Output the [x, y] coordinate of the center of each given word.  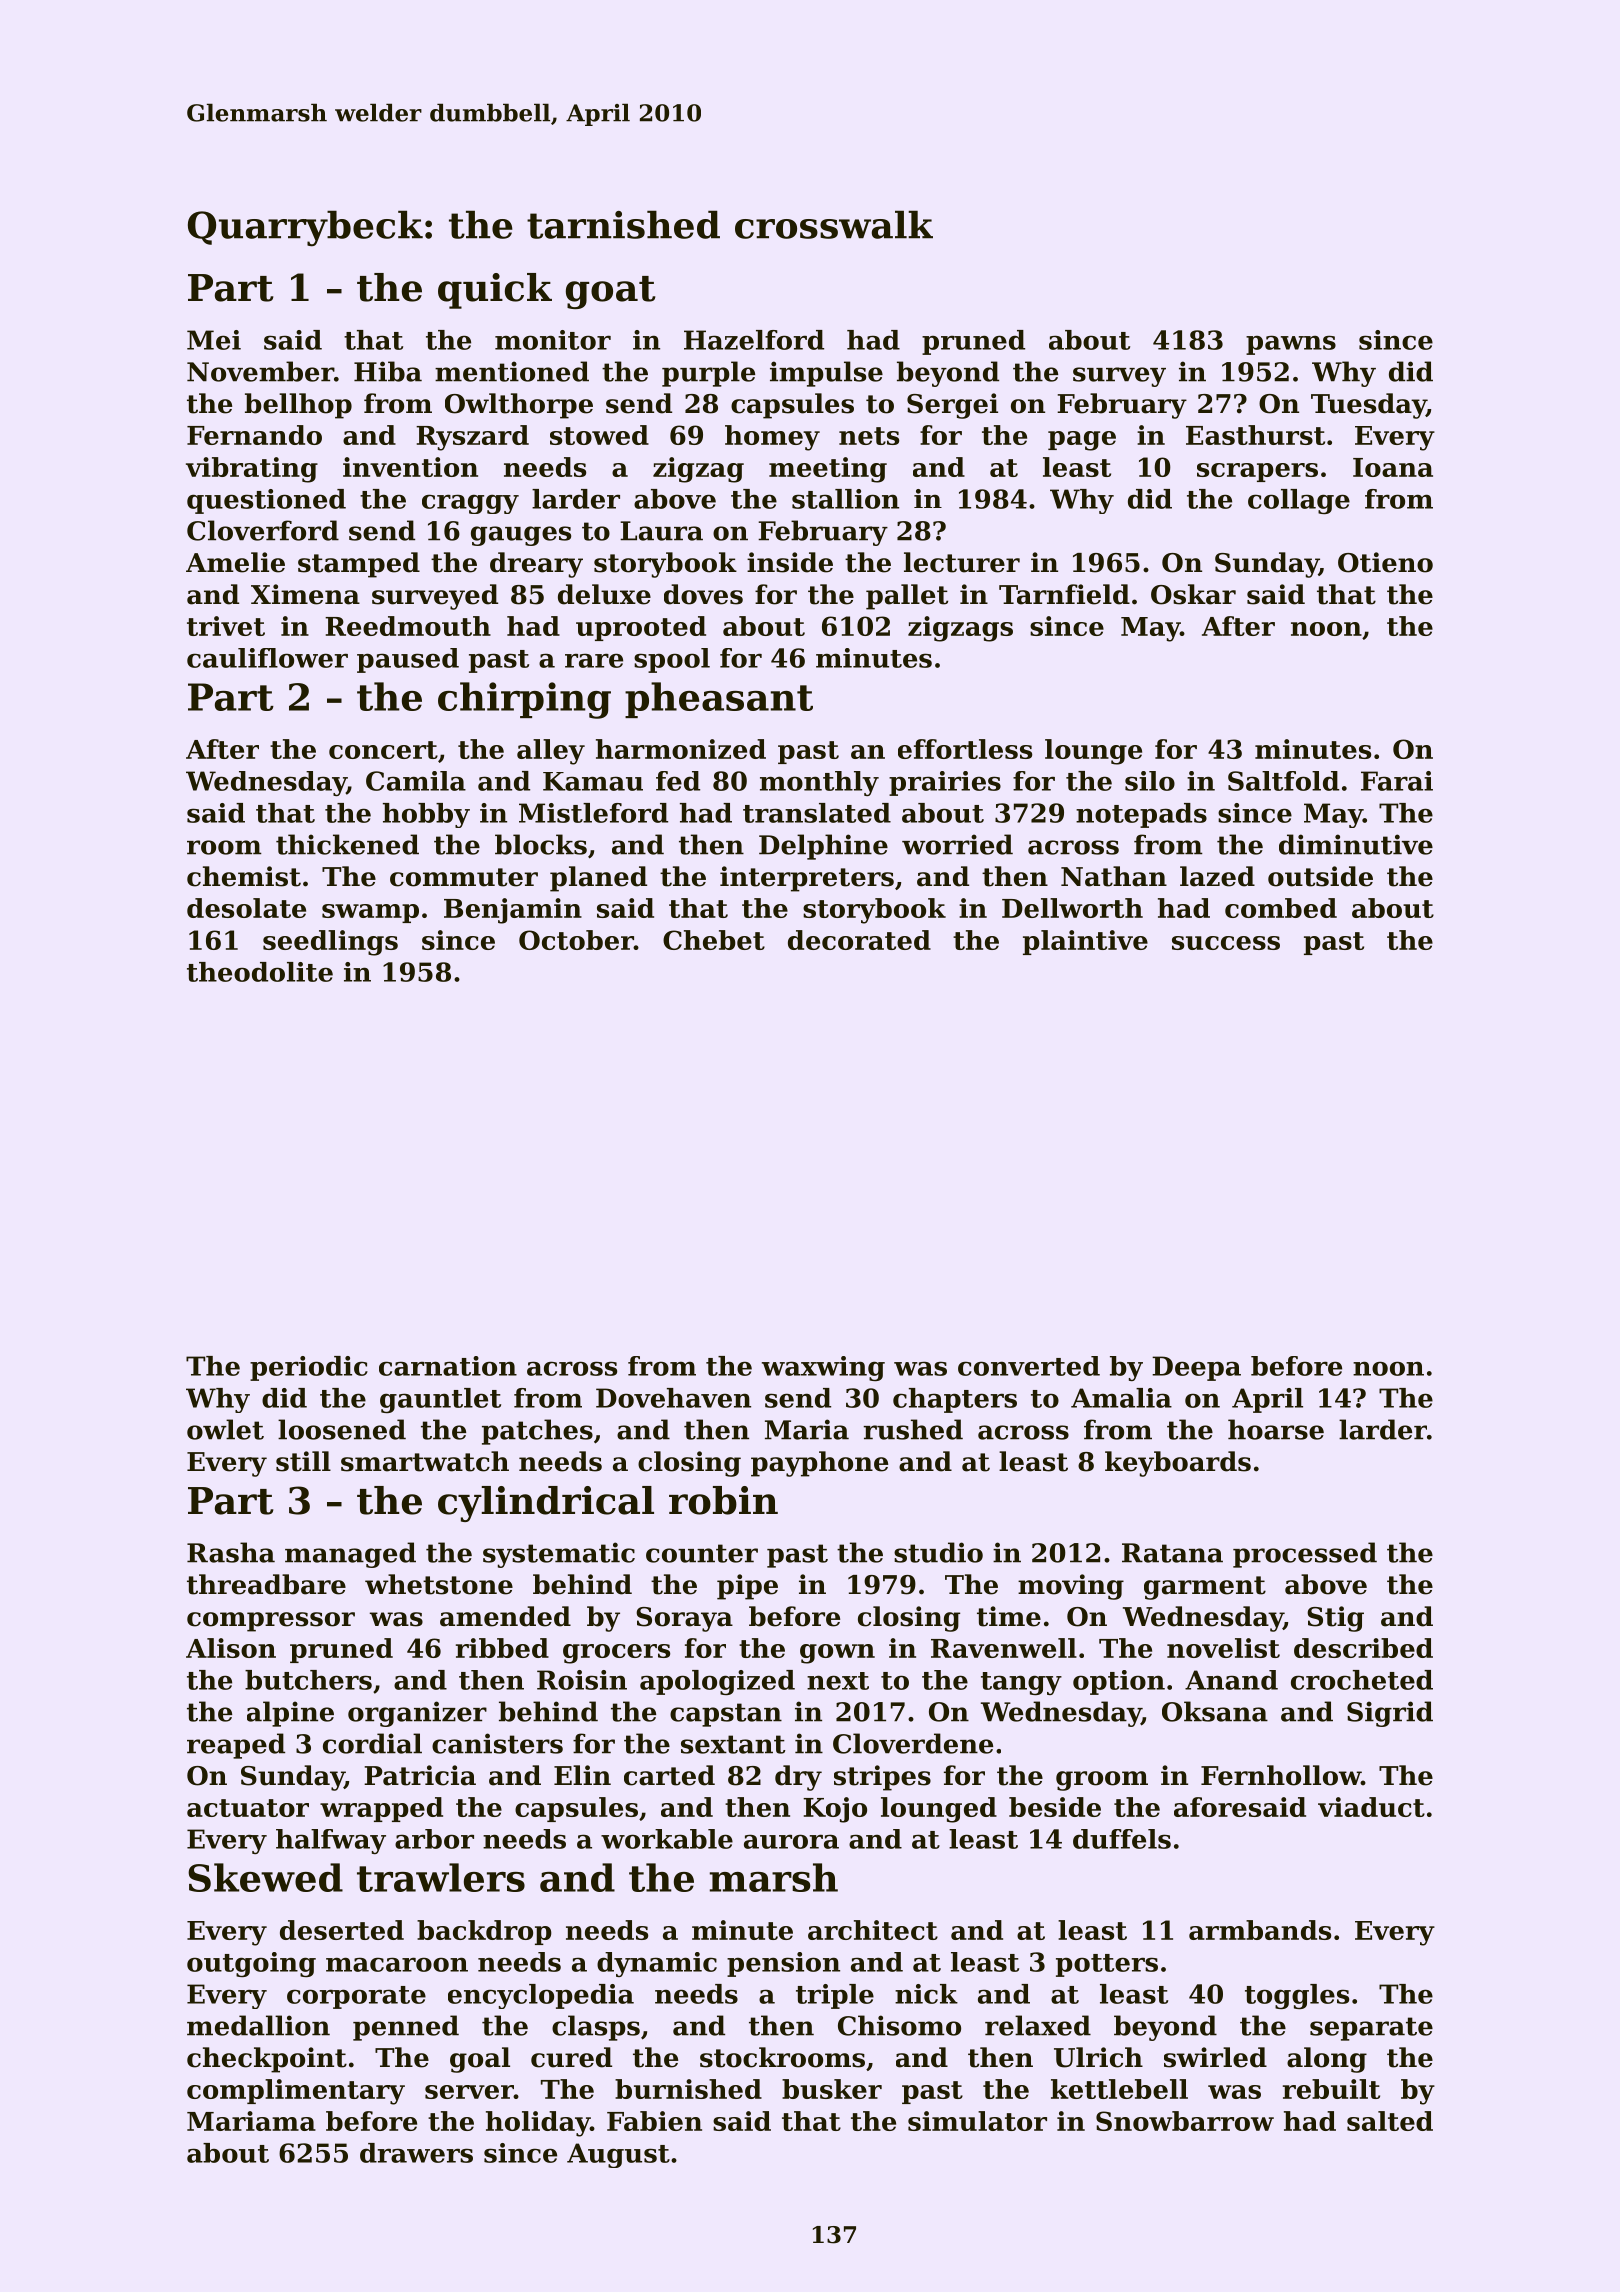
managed [350, 1555]
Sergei [952, 406]
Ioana [1393, 467]
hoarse [1276, 1429]
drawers [416, 2153]
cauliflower [267, 658]
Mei [214, 340]
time [1009, 1616]
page [1082, 441]
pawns [1291, 345]
